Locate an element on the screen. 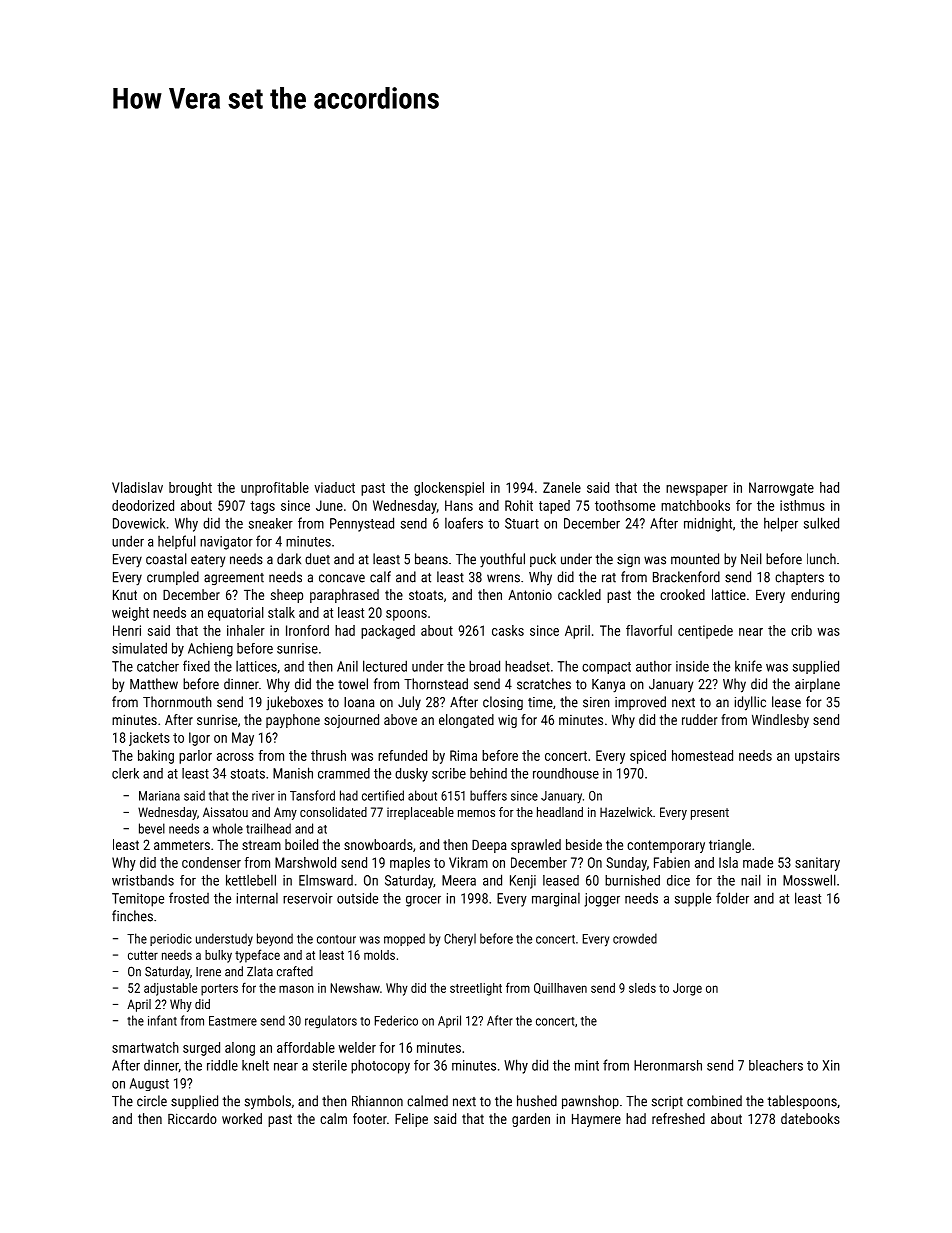 Image resolution: width=952 pixels, height=1233 pixels. refunded is located at coordinates (402, 755).
